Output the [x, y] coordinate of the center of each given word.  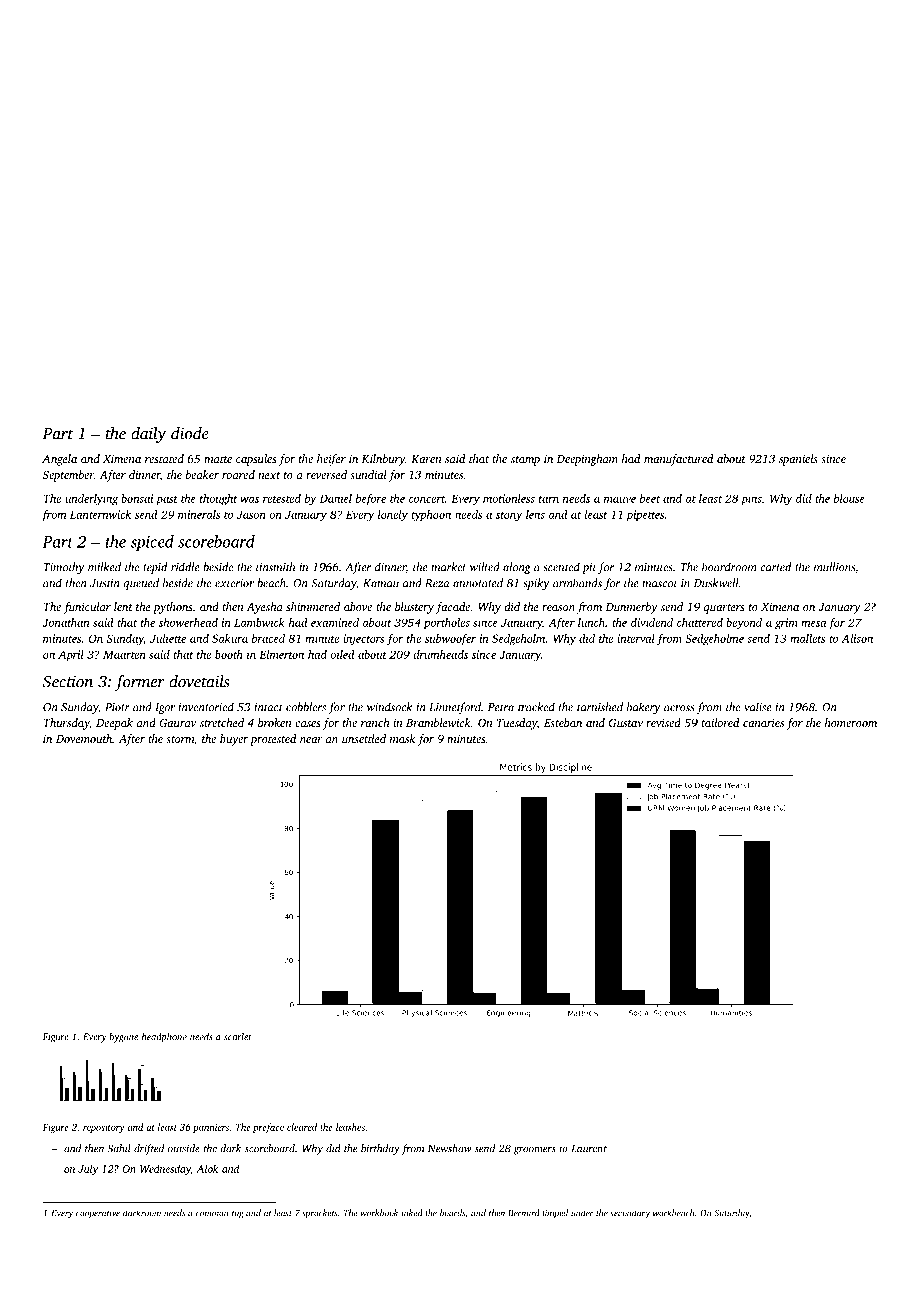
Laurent [589, 1149]
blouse [849, 498]
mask [402, 738]
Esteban [563, 722]
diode [190, 433]
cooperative [98, 1214]
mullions [834, 567]
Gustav [626, 723]
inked [412, 1213]
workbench [673, 1213]
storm [180, 739]
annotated [478, 583]
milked [104, 567]
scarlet [238, 1037]
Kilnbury [383, 460]
